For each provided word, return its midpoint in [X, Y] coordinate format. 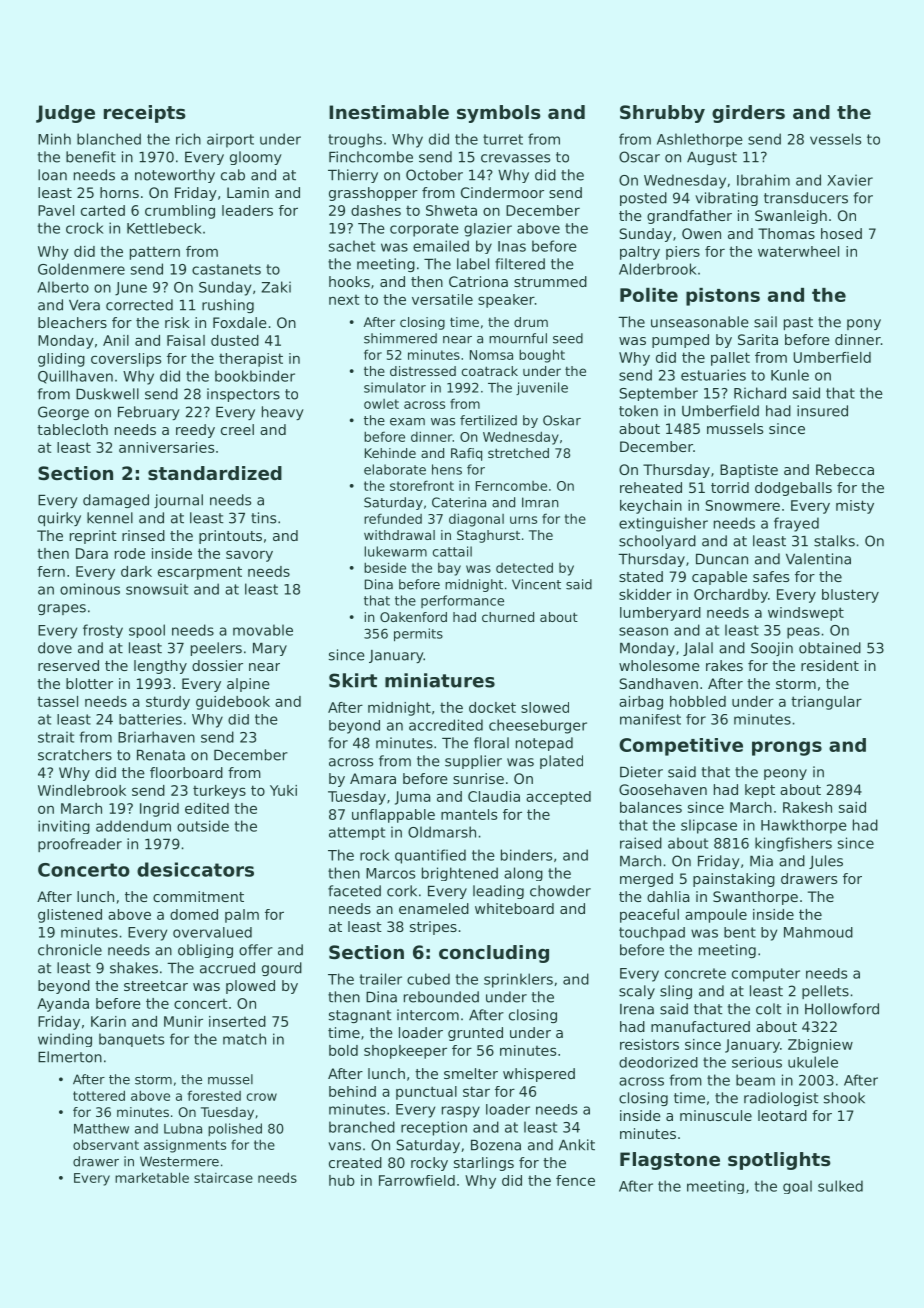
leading [498, 892]
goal [797, 1187]
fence [575, 1180]
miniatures [440, 680]
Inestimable [389, 112]
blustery [850, 596]
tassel [57, 701]
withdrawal [399, 535]
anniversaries [166, 447]
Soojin [772, 649]
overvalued [212, 932]
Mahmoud [818, 932]
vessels [835, 139]
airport [230, 140]
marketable [152, 1177]
